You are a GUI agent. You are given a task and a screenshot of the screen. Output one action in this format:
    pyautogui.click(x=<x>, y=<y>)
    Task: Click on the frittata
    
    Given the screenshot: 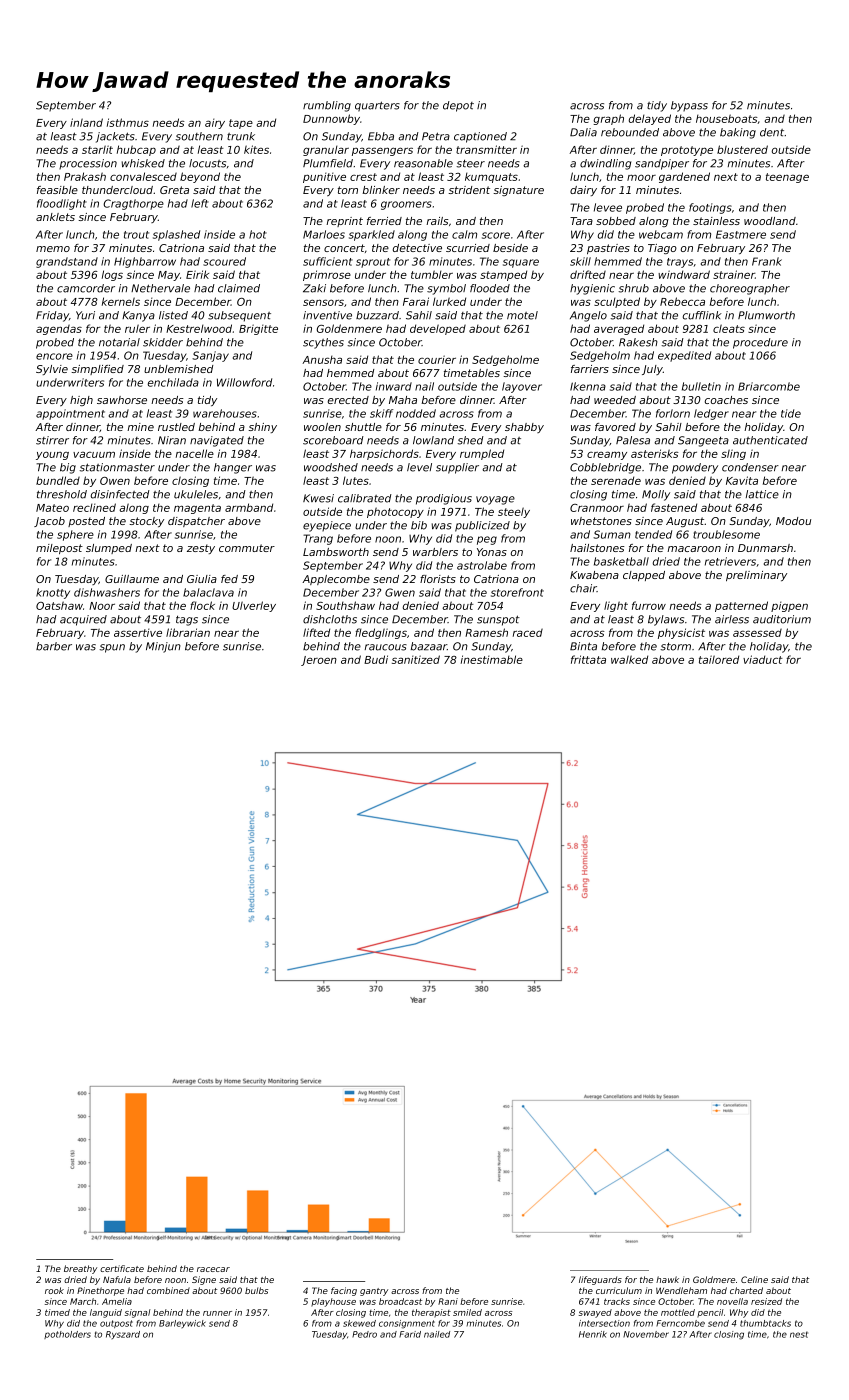 What is the action you would take?
    pyautogui.click(x=588, y=659)
